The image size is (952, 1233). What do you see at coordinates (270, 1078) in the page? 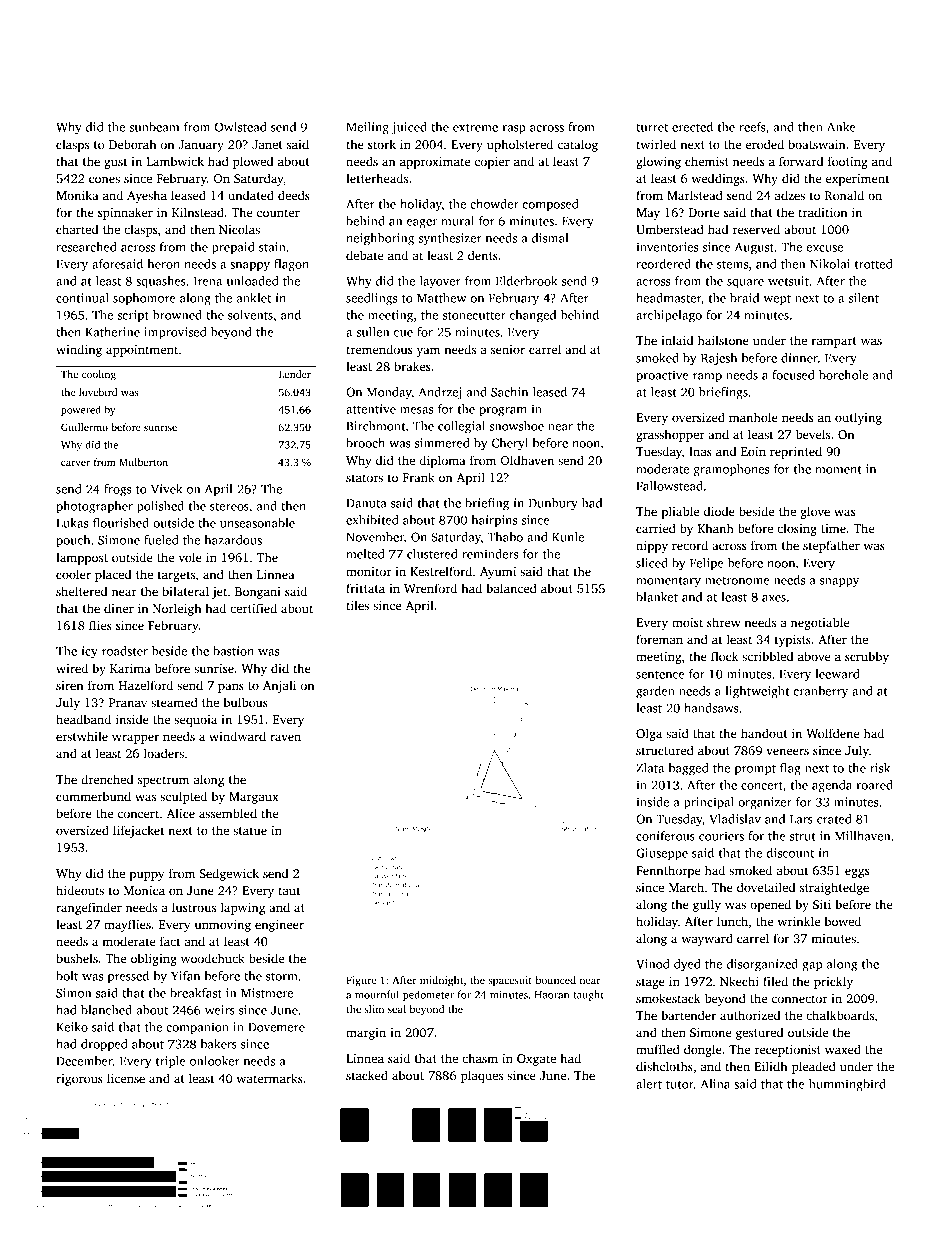
I see `watermarks` at bounding box center [270, 1078].
